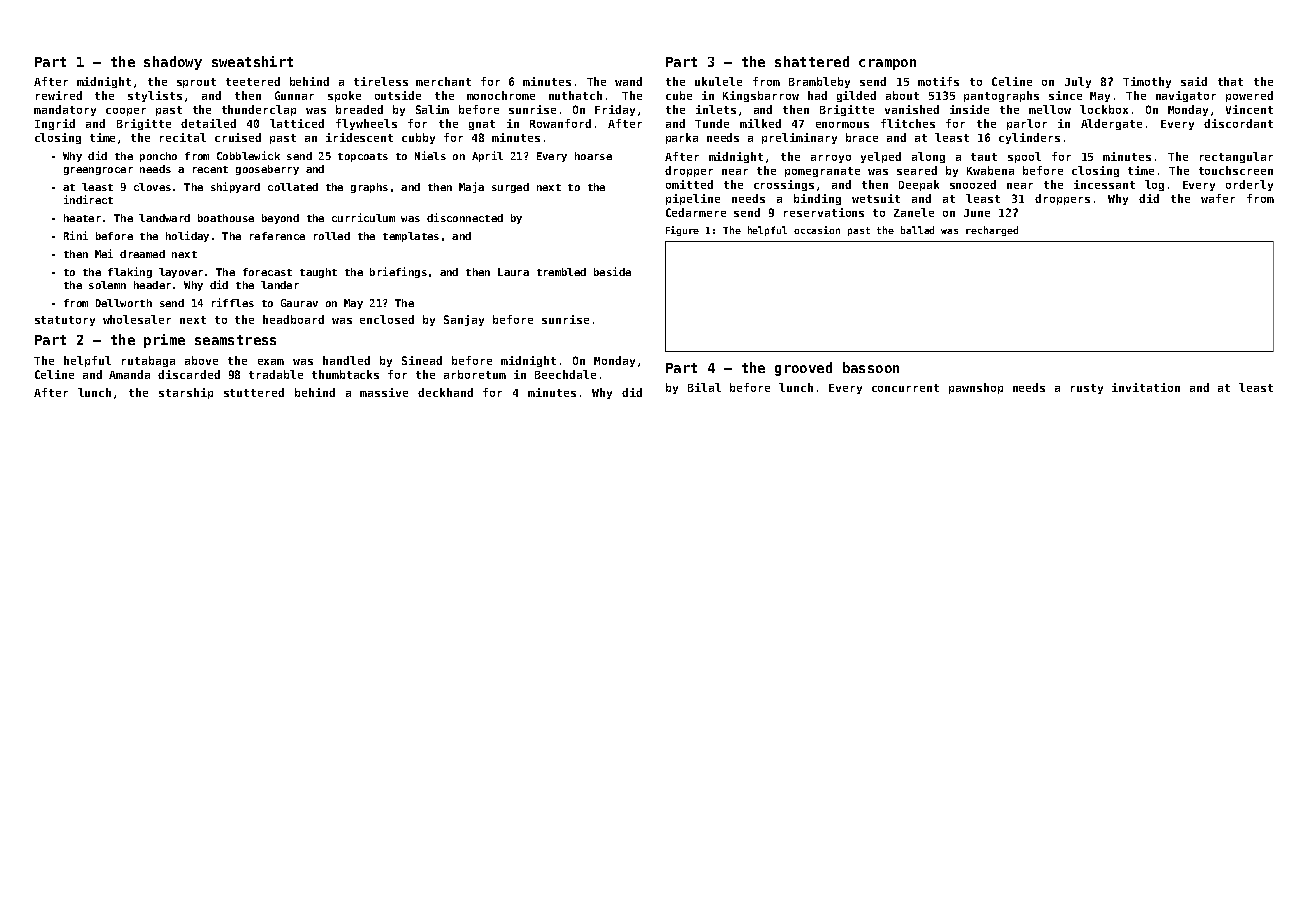 The height and width of the screenshot is (924, 1308). Describe the element at coordinates (615, 110) in the screenshot. I see `Friday` at that location.
